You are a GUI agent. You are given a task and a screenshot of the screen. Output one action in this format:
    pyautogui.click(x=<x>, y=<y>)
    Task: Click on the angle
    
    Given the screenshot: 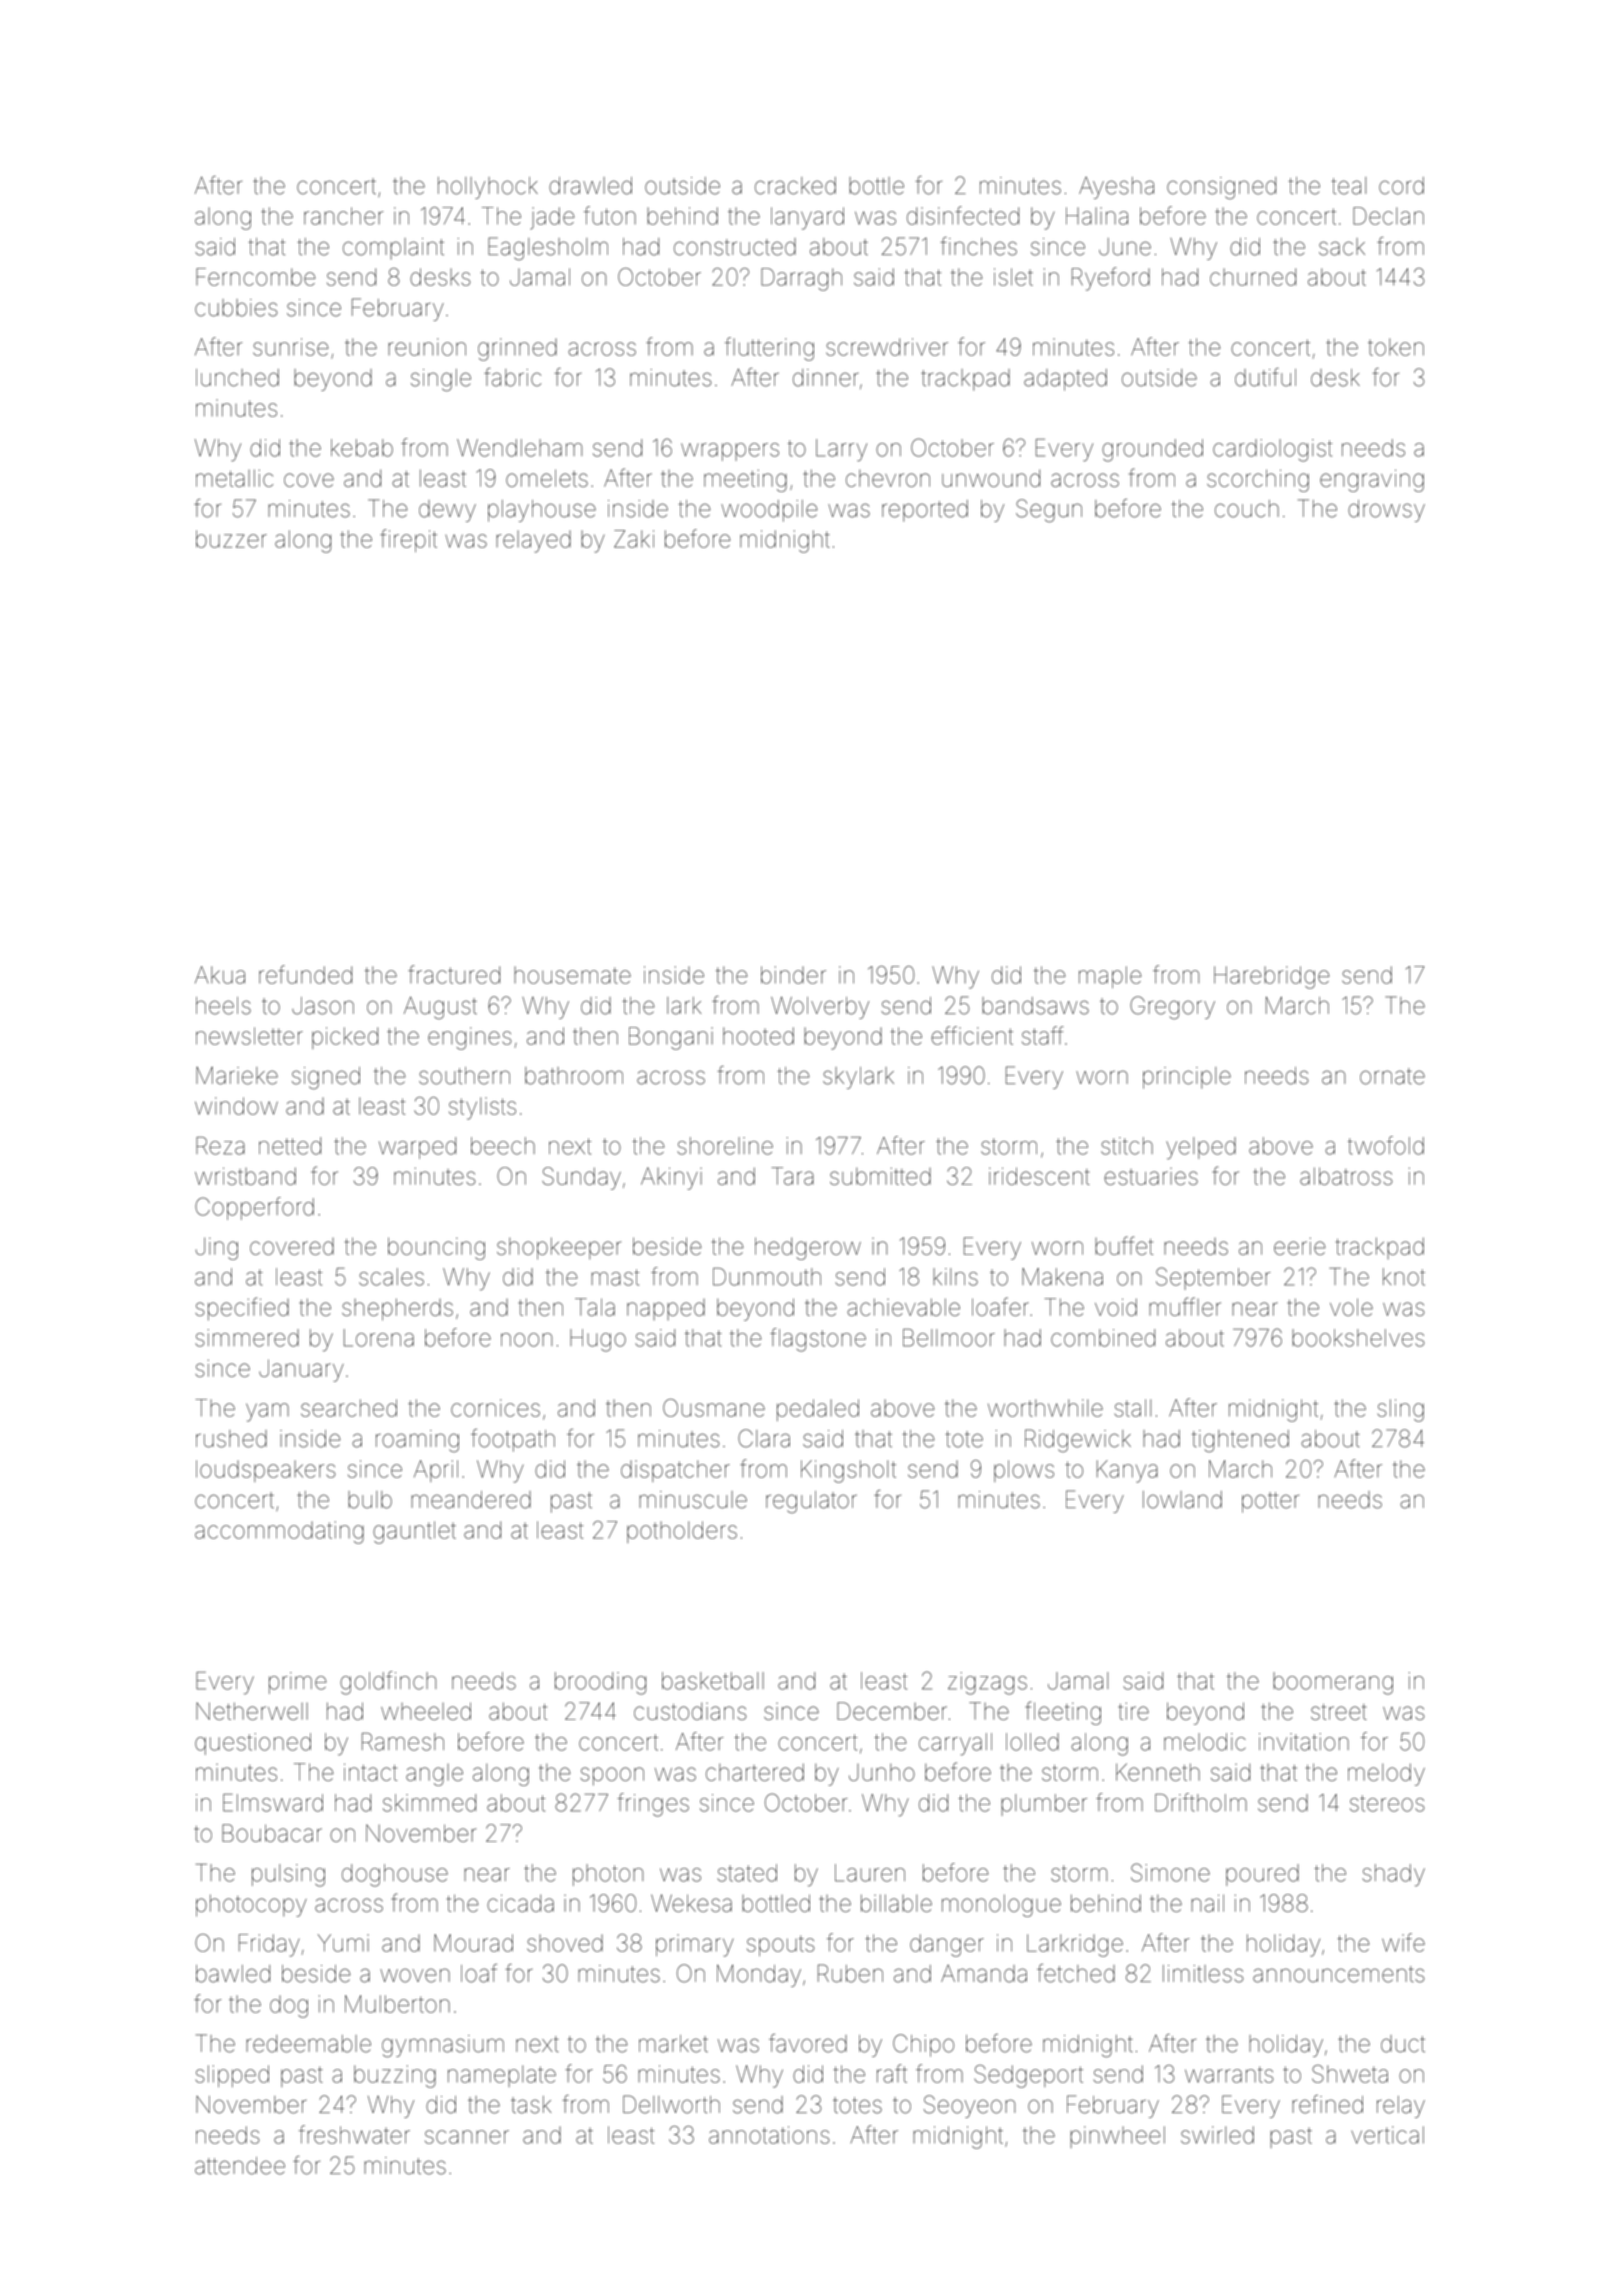 What is the action you would take?
    pyautogui.click(x=434, y=1775)
